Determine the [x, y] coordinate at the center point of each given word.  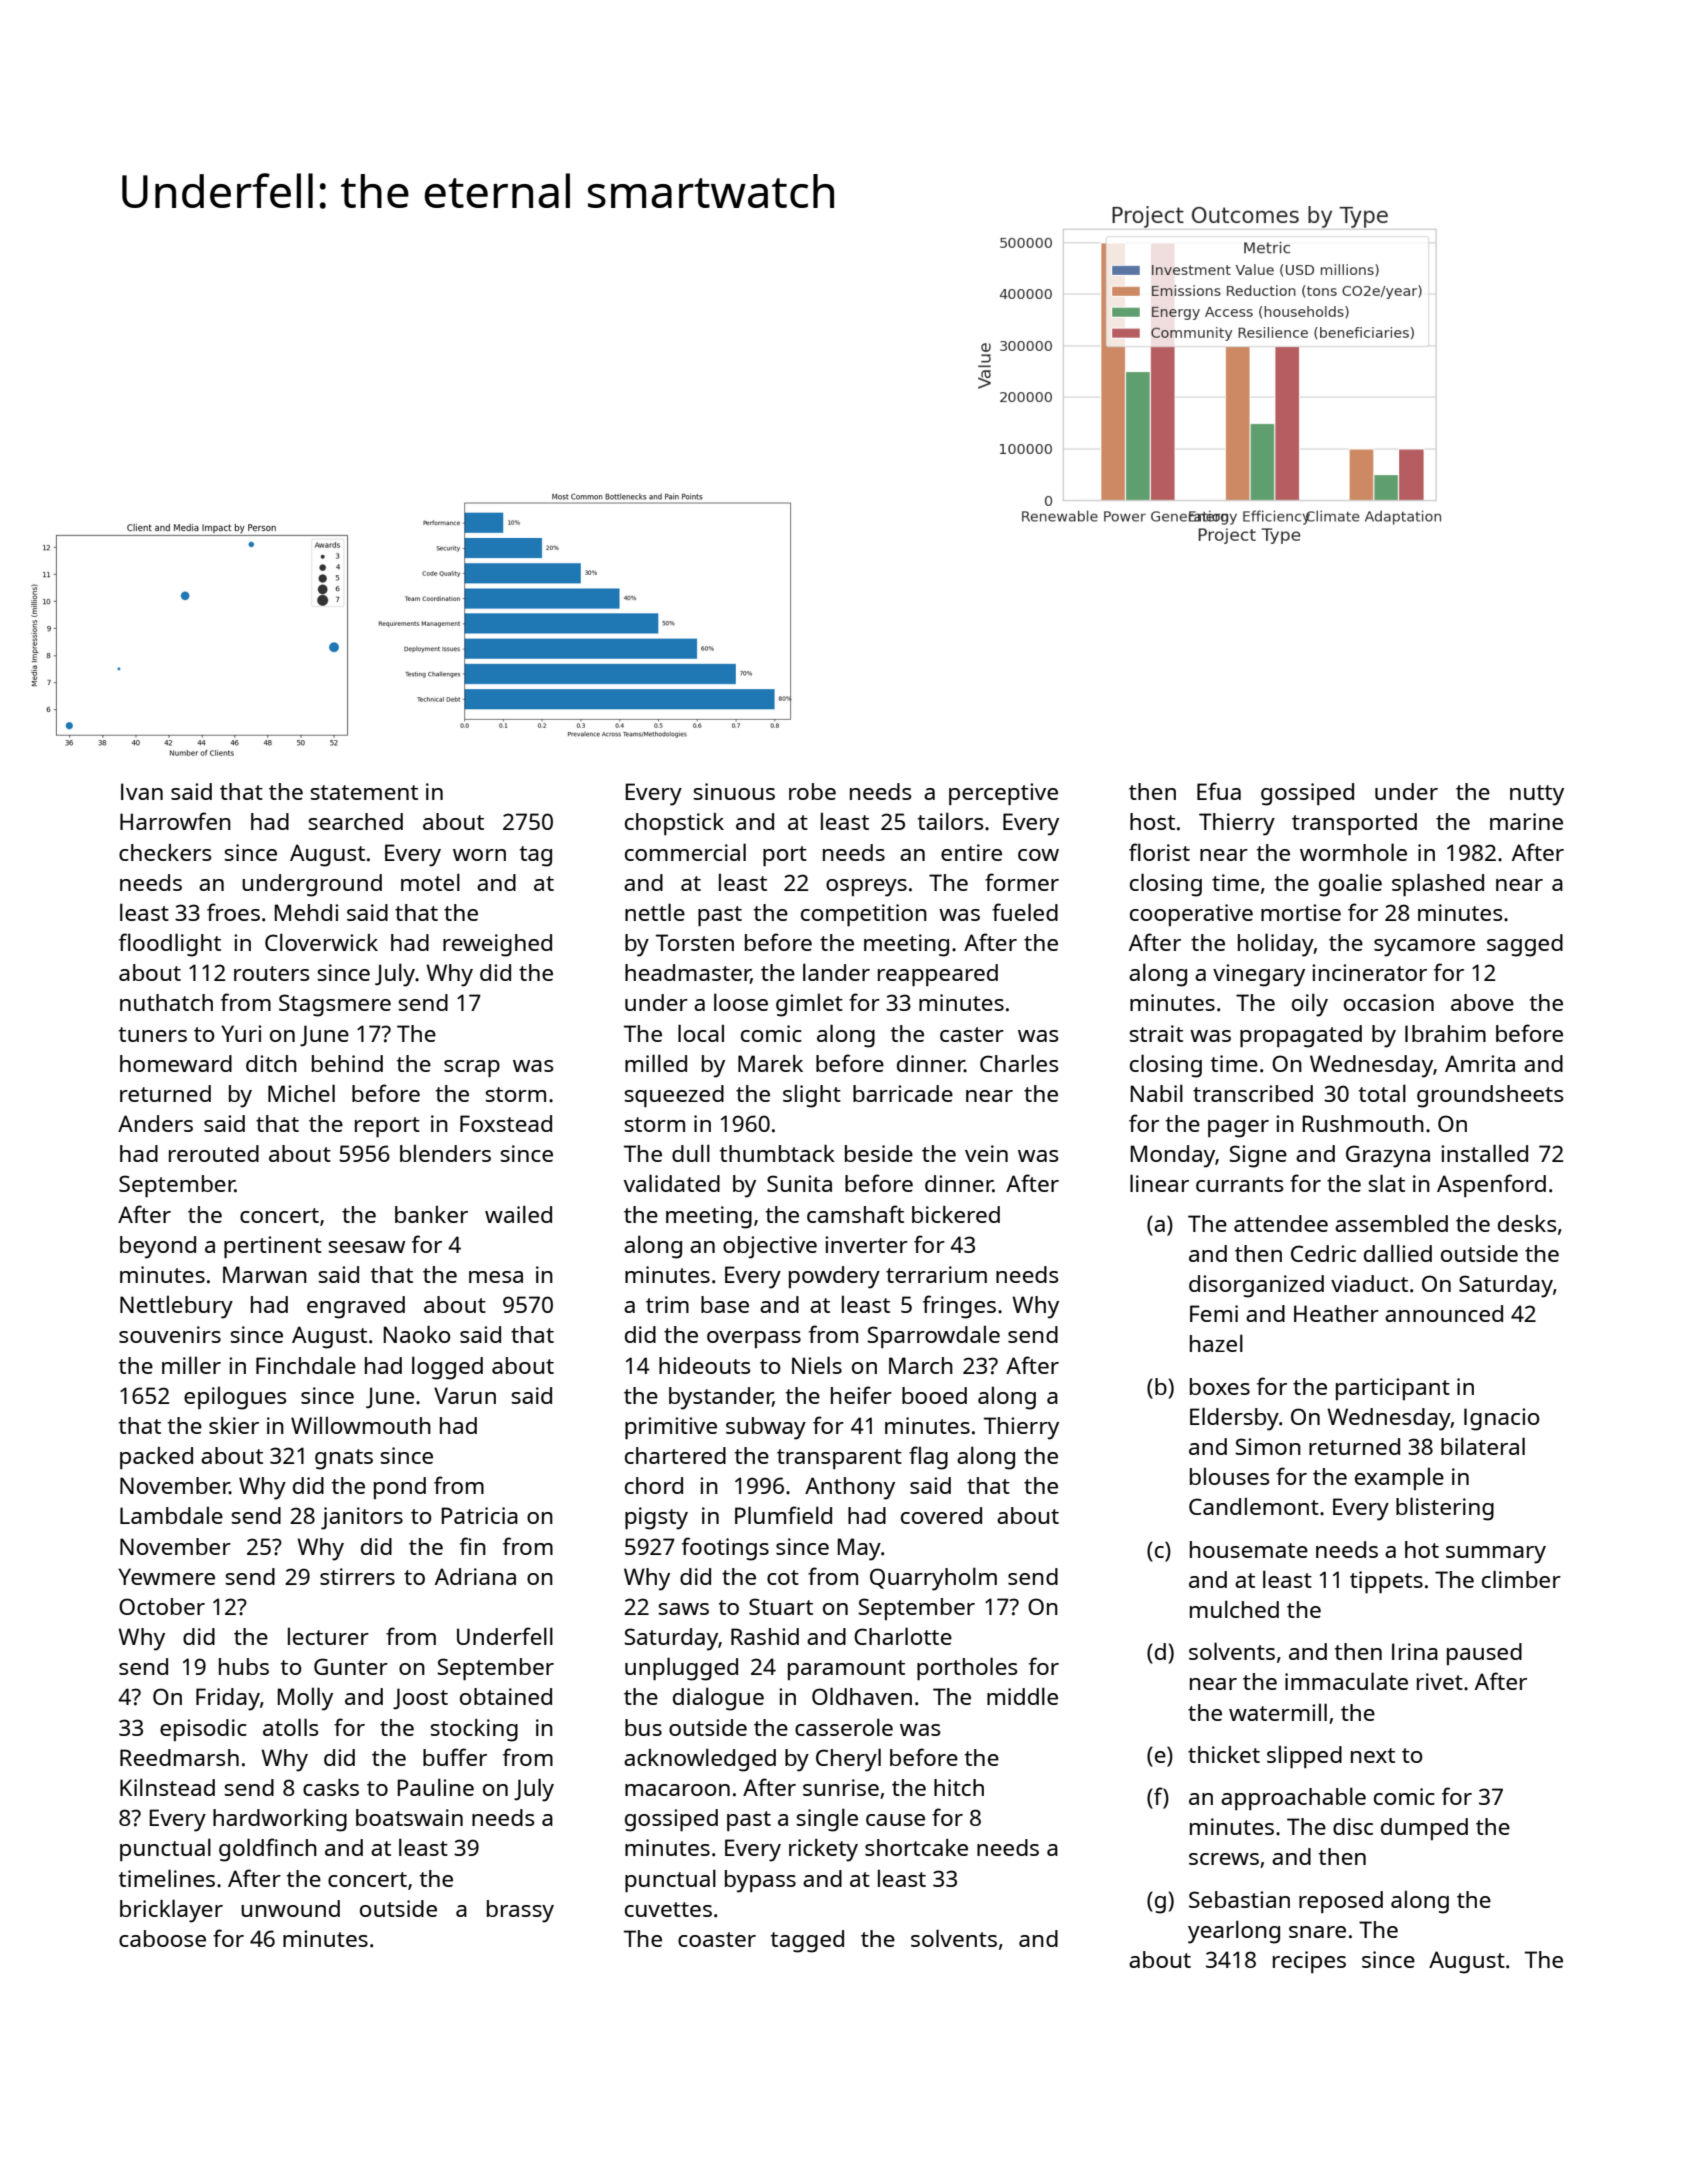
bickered [956, 1214]
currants [1240, 1184]
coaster [717, 1939]
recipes [1309, 1962]
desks [1527, 1223]
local [701, 1033]
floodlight [170, 945]
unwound [290, 1908]
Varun [465, 1395]
